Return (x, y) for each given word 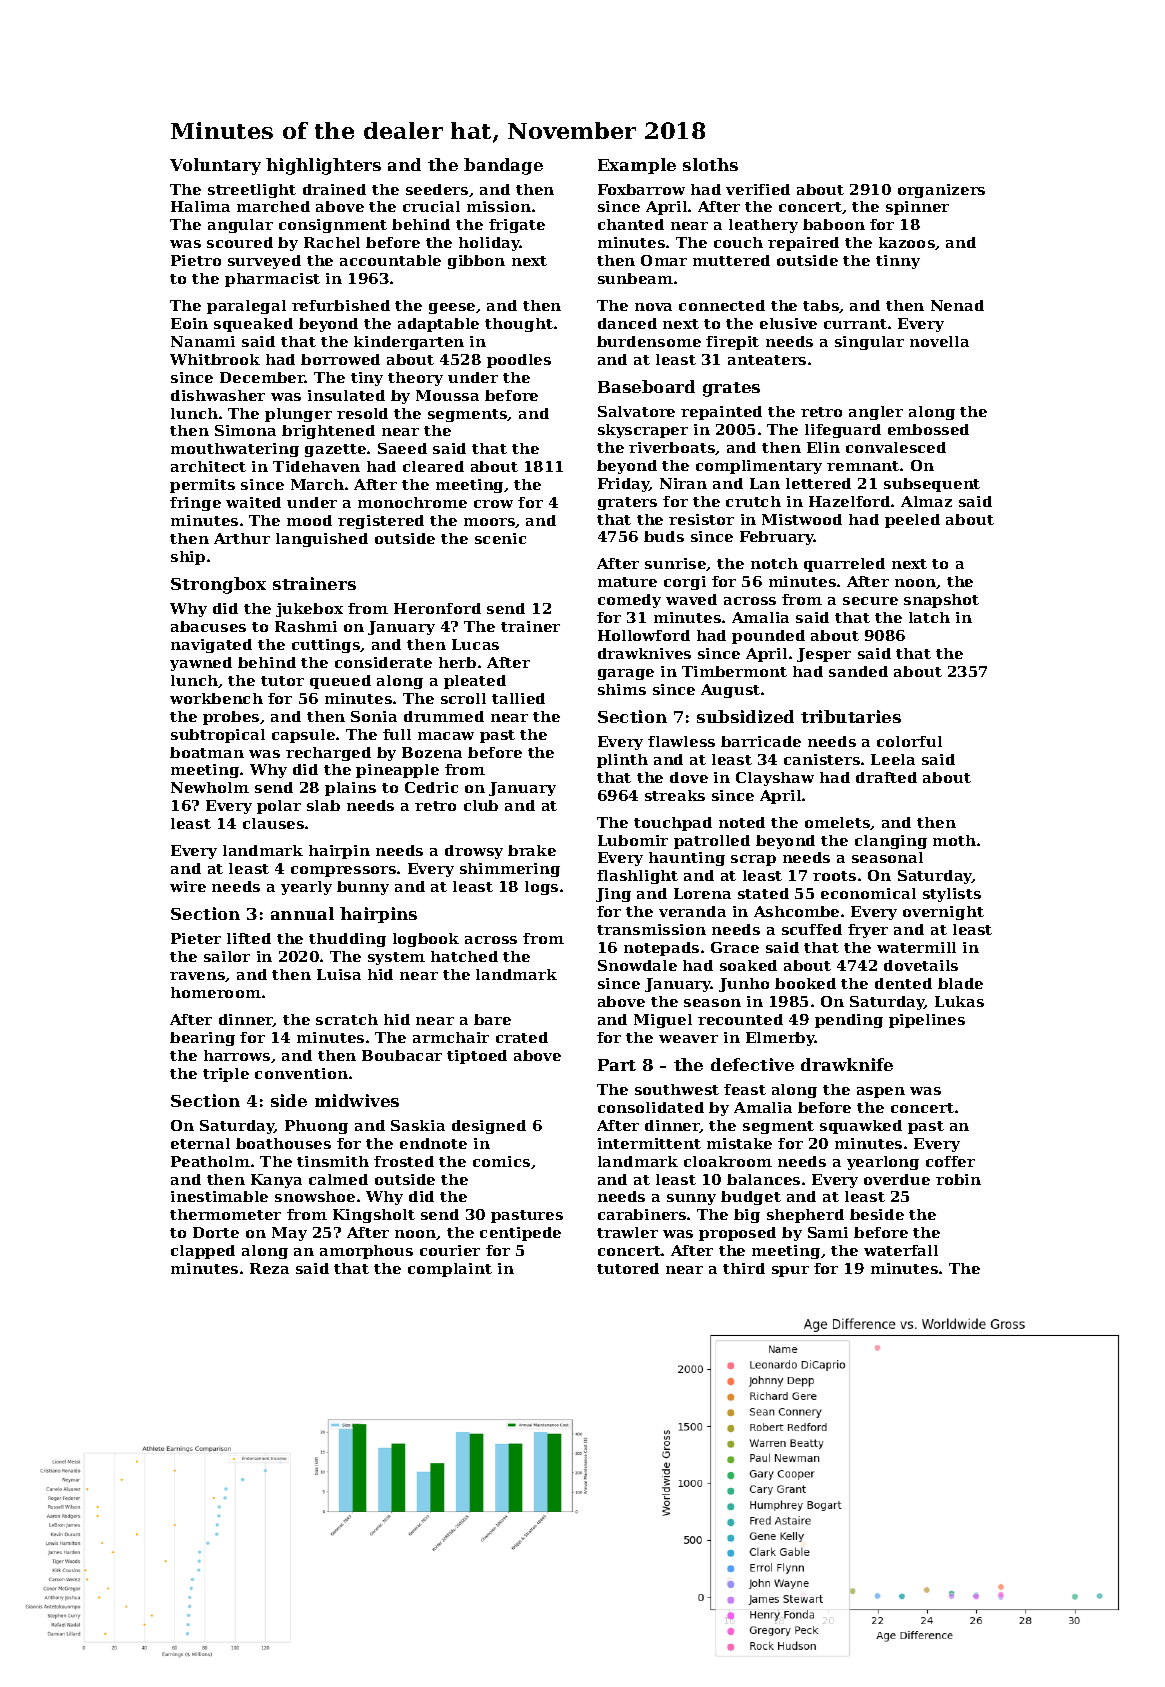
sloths (710, 164)
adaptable (438, 325)
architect (208, 466)
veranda (692, 911)
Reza (269, 1268)
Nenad (957, 305)
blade (960, 983)
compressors (343, 871)
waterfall (901, 1250)
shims (622, 689)
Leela (893, 759)
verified (758, 189)
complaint (450, 1270)
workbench (216, 698)
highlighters (323, 166)
